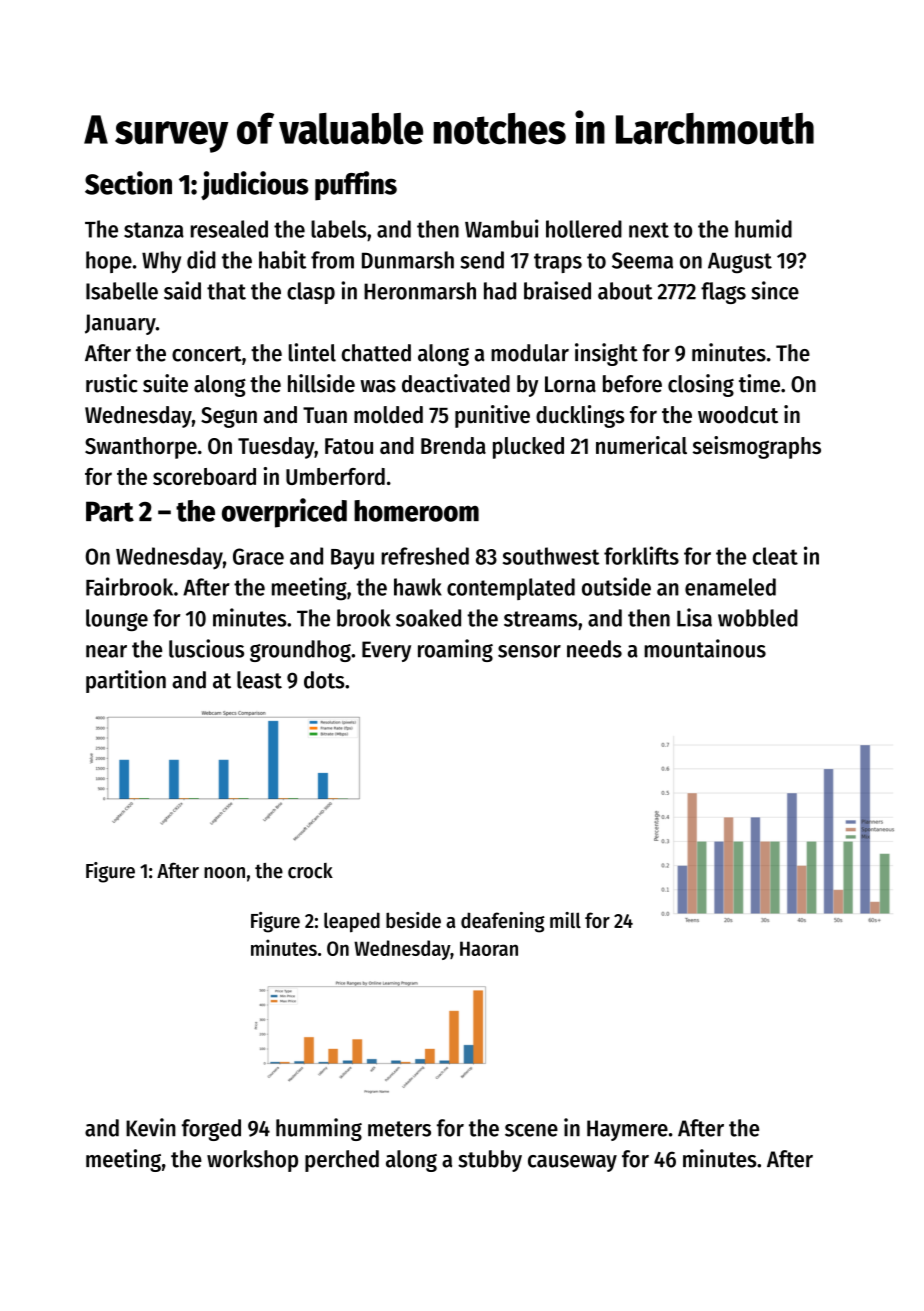 The image size is (924, 1311). What do you see at coordinates (224, 873) in the screenshot?
I see `noon` at bounding box center [224, 873].
